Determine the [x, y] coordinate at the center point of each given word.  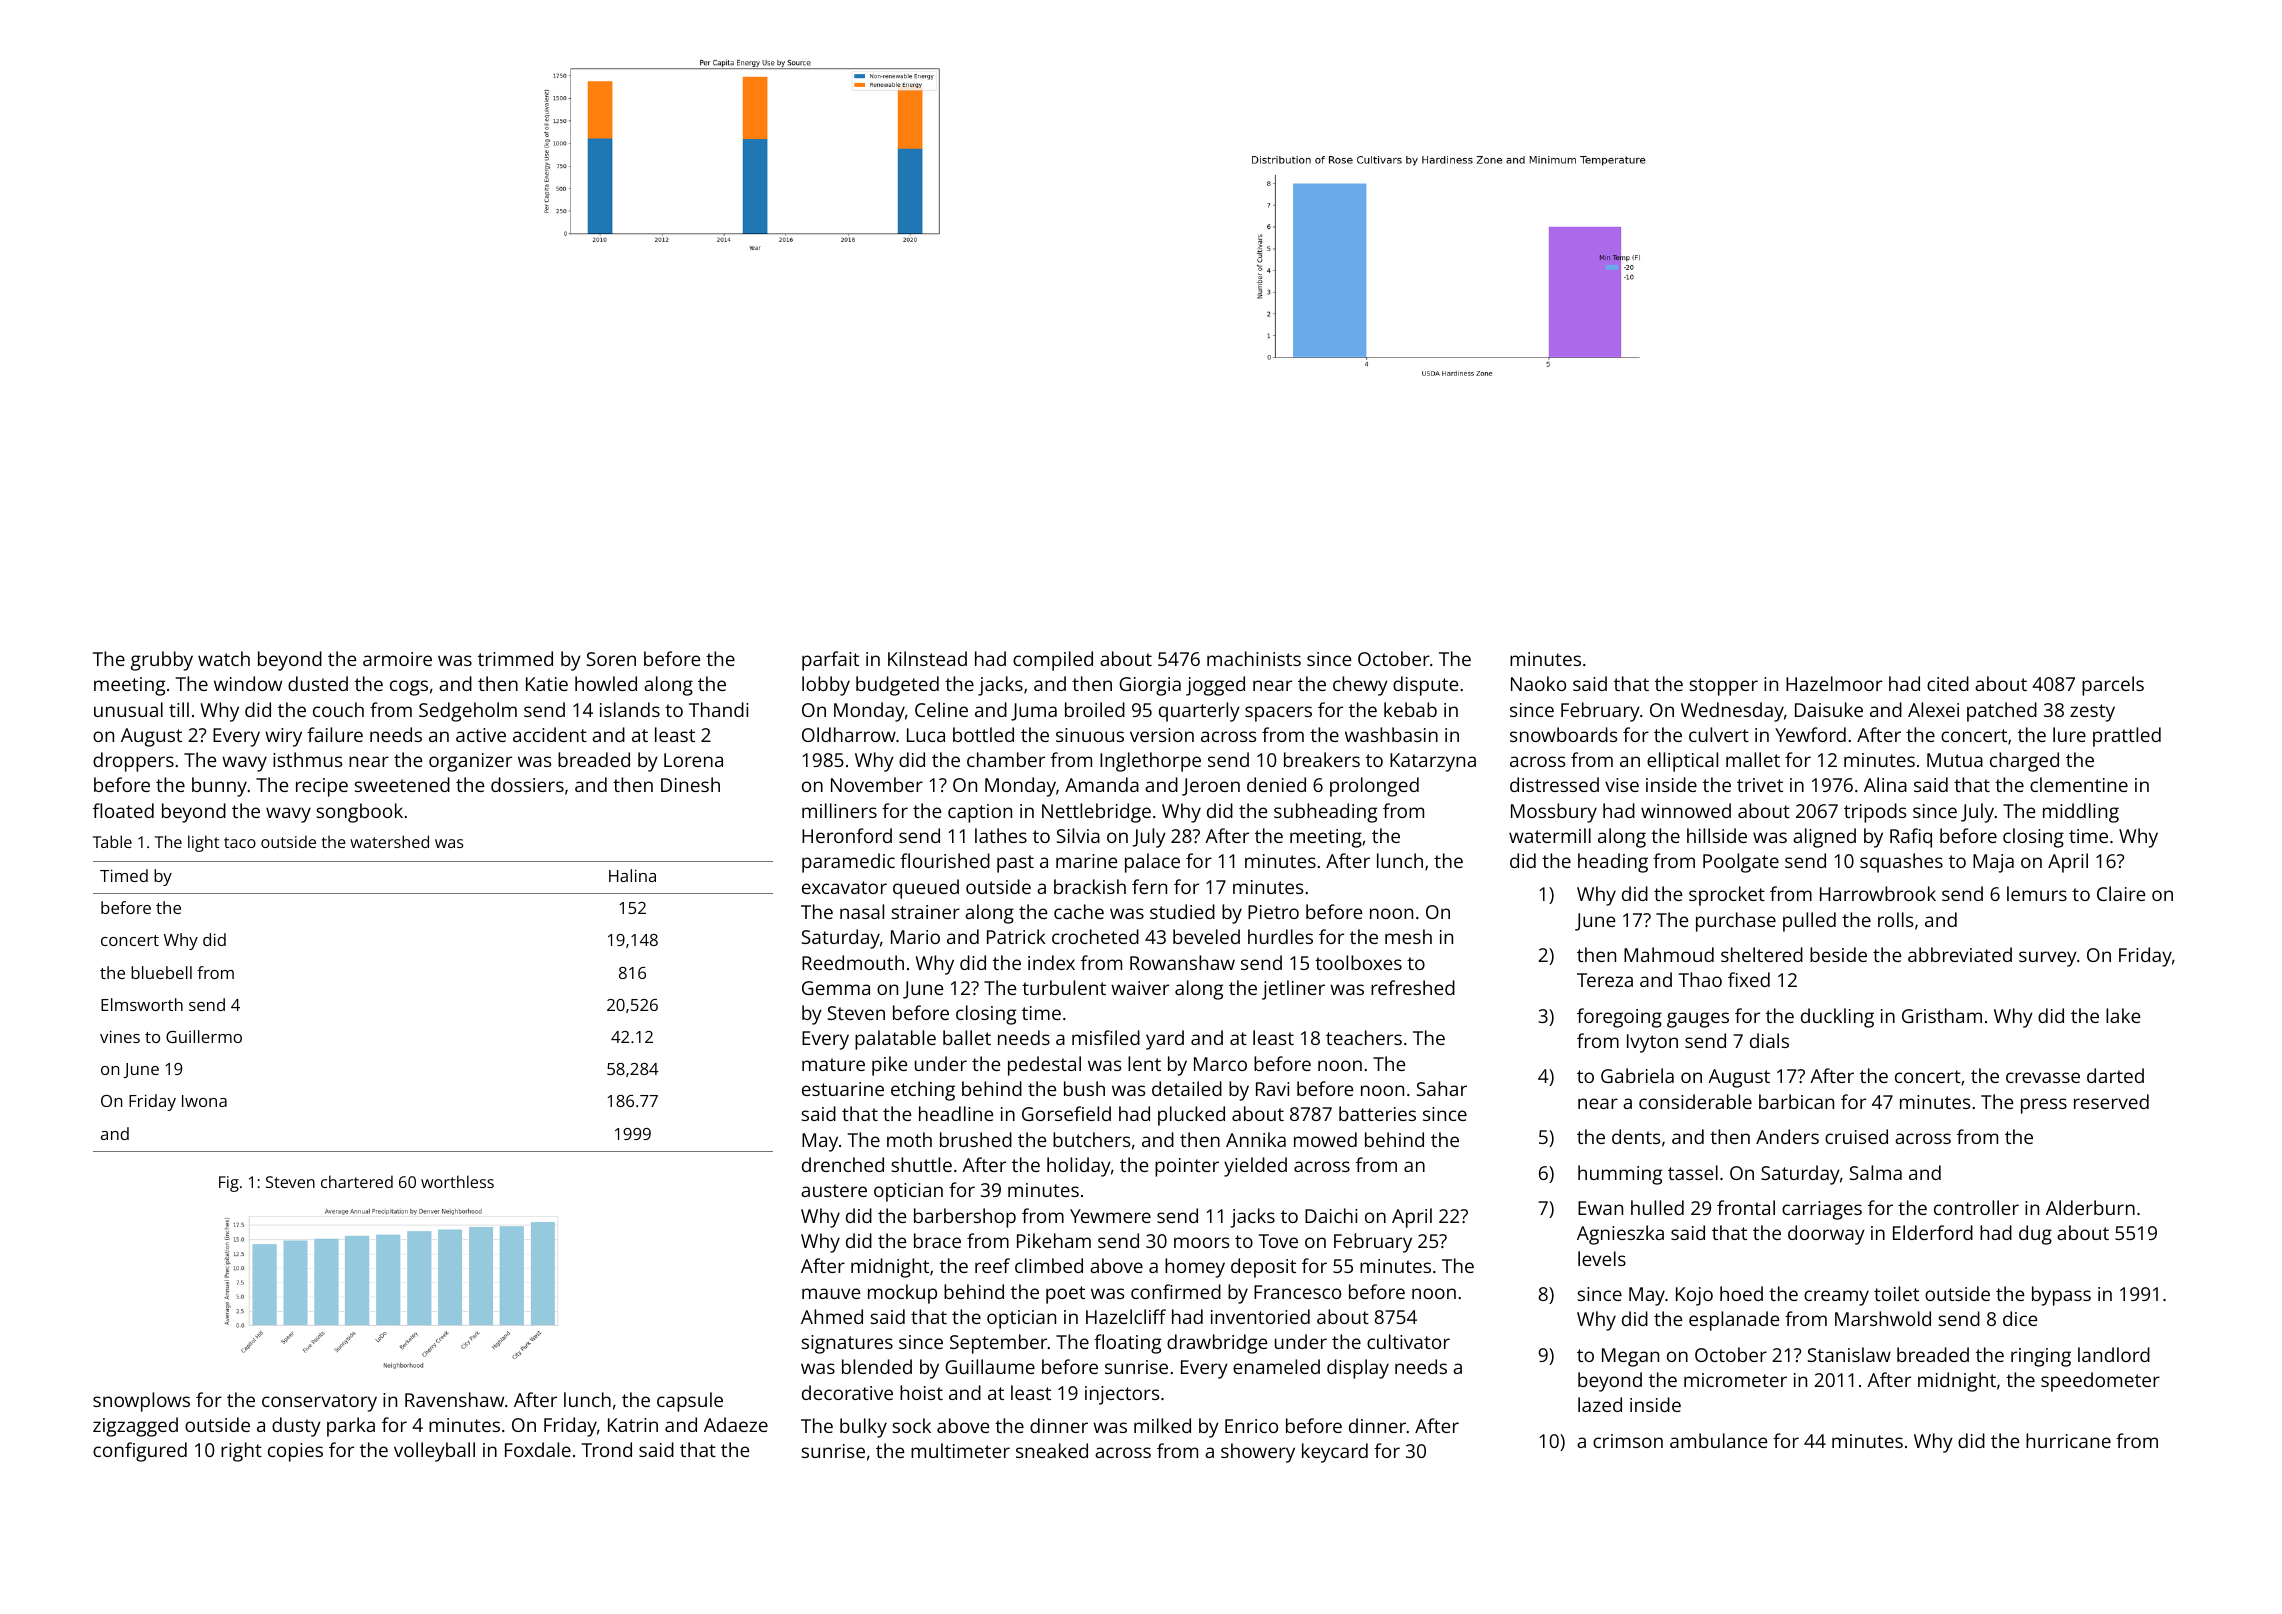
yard [1165, 1040]
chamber [1006, 759]
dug [2035, 1235]
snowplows [141, 1402]
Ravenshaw [454, 1399]
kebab [1410, 709]
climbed [1049, 1265]
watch [224, 658]
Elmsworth [142, 1004]
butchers [1091, 1139]
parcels [2113, 686]
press [2044, 1106]
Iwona [204, 1101]
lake [2123, 1015]
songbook [360, 813]
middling [2081, 813]
